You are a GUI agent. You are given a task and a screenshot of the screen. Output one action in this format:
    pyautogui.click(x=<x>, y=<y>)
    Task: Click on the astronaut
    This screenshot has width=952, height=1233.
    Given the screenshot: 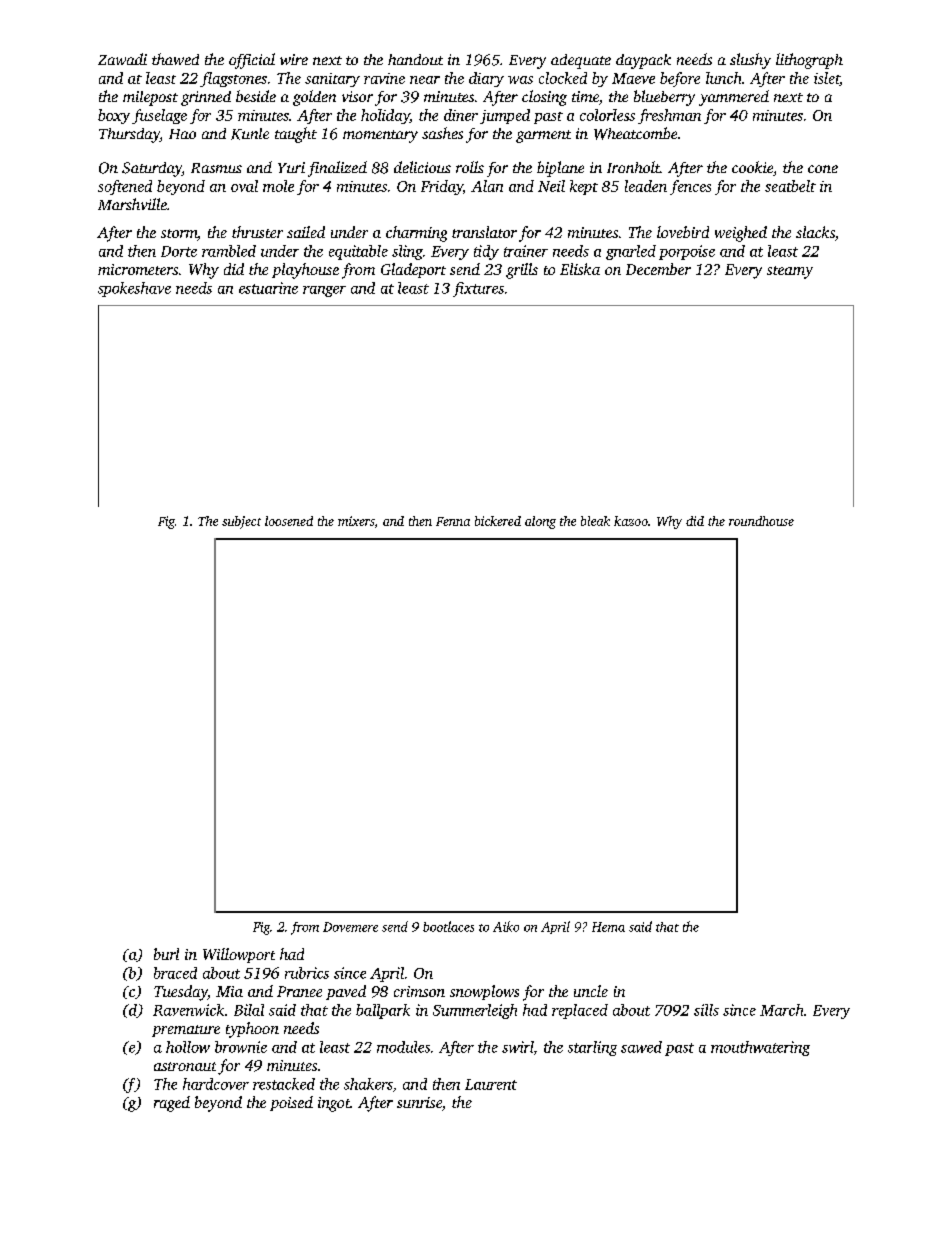 What is the action you would take?
    pyautogui.click(x=185, y=1066)
